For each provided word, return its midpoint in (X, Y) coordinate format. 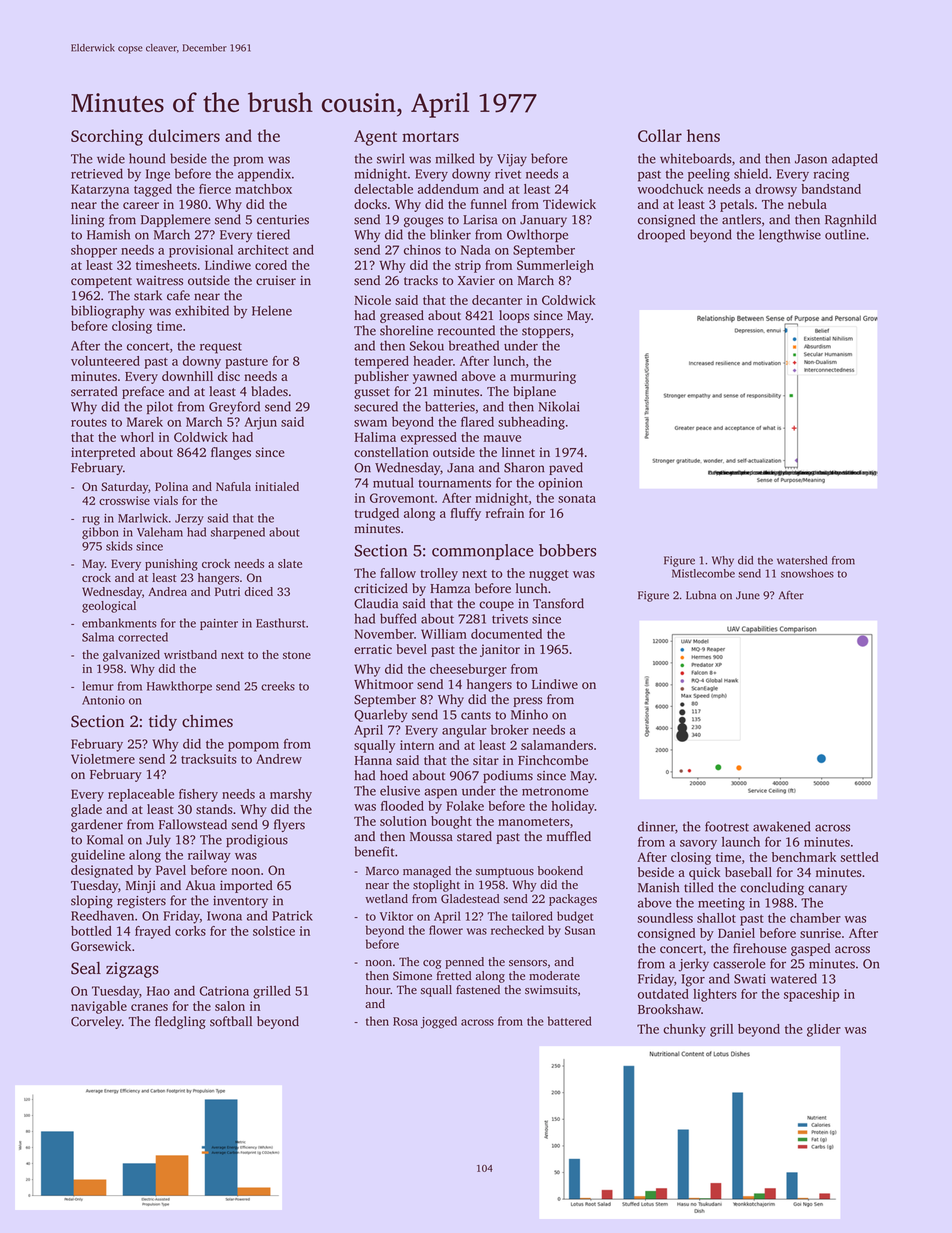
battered (570, 1021)
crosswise (124, 500)
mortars (430, 137)
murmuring (543, 377)
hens (703, 135)
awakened (782, 826)
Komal (105, 839)
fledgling (180, 1022)
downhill (187, 376)
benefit (374, 851)
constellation (391, 452)
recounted (466, 330)
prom (248, 161)
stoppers (546, 332)
